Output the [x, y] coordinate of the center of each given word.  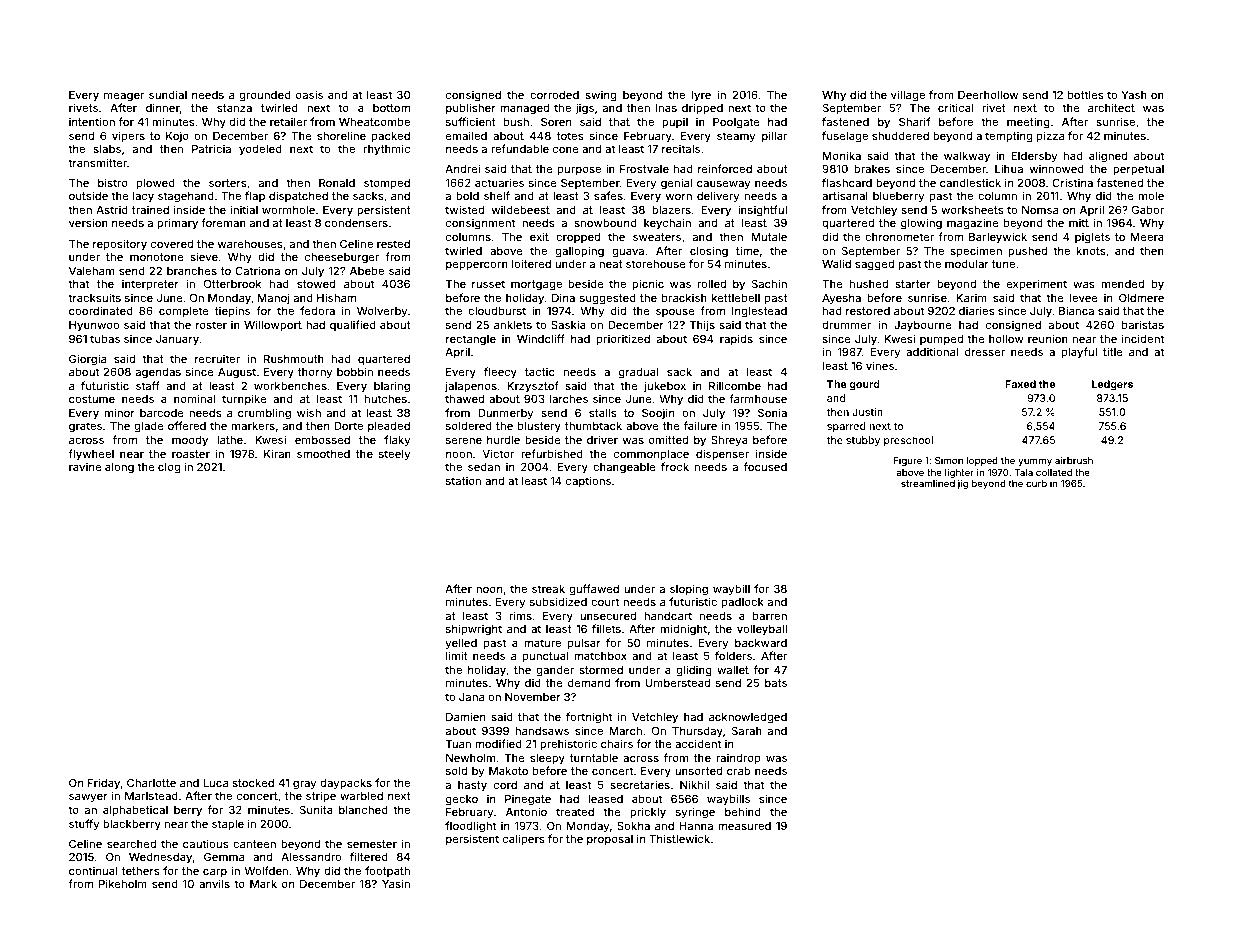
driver [602, 439]
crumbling [264, 414]
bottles [1086, 95]
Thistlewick [679, 838]
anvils [214, 883]
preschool [908, 441]
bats [776, 683]
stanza [234, 108]
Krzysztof [533, 387]
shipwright [474, 630]
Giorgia [87, 360]
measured [744, 826]
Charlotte [151, 782]
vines [880, 365]
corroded [554, 95]
